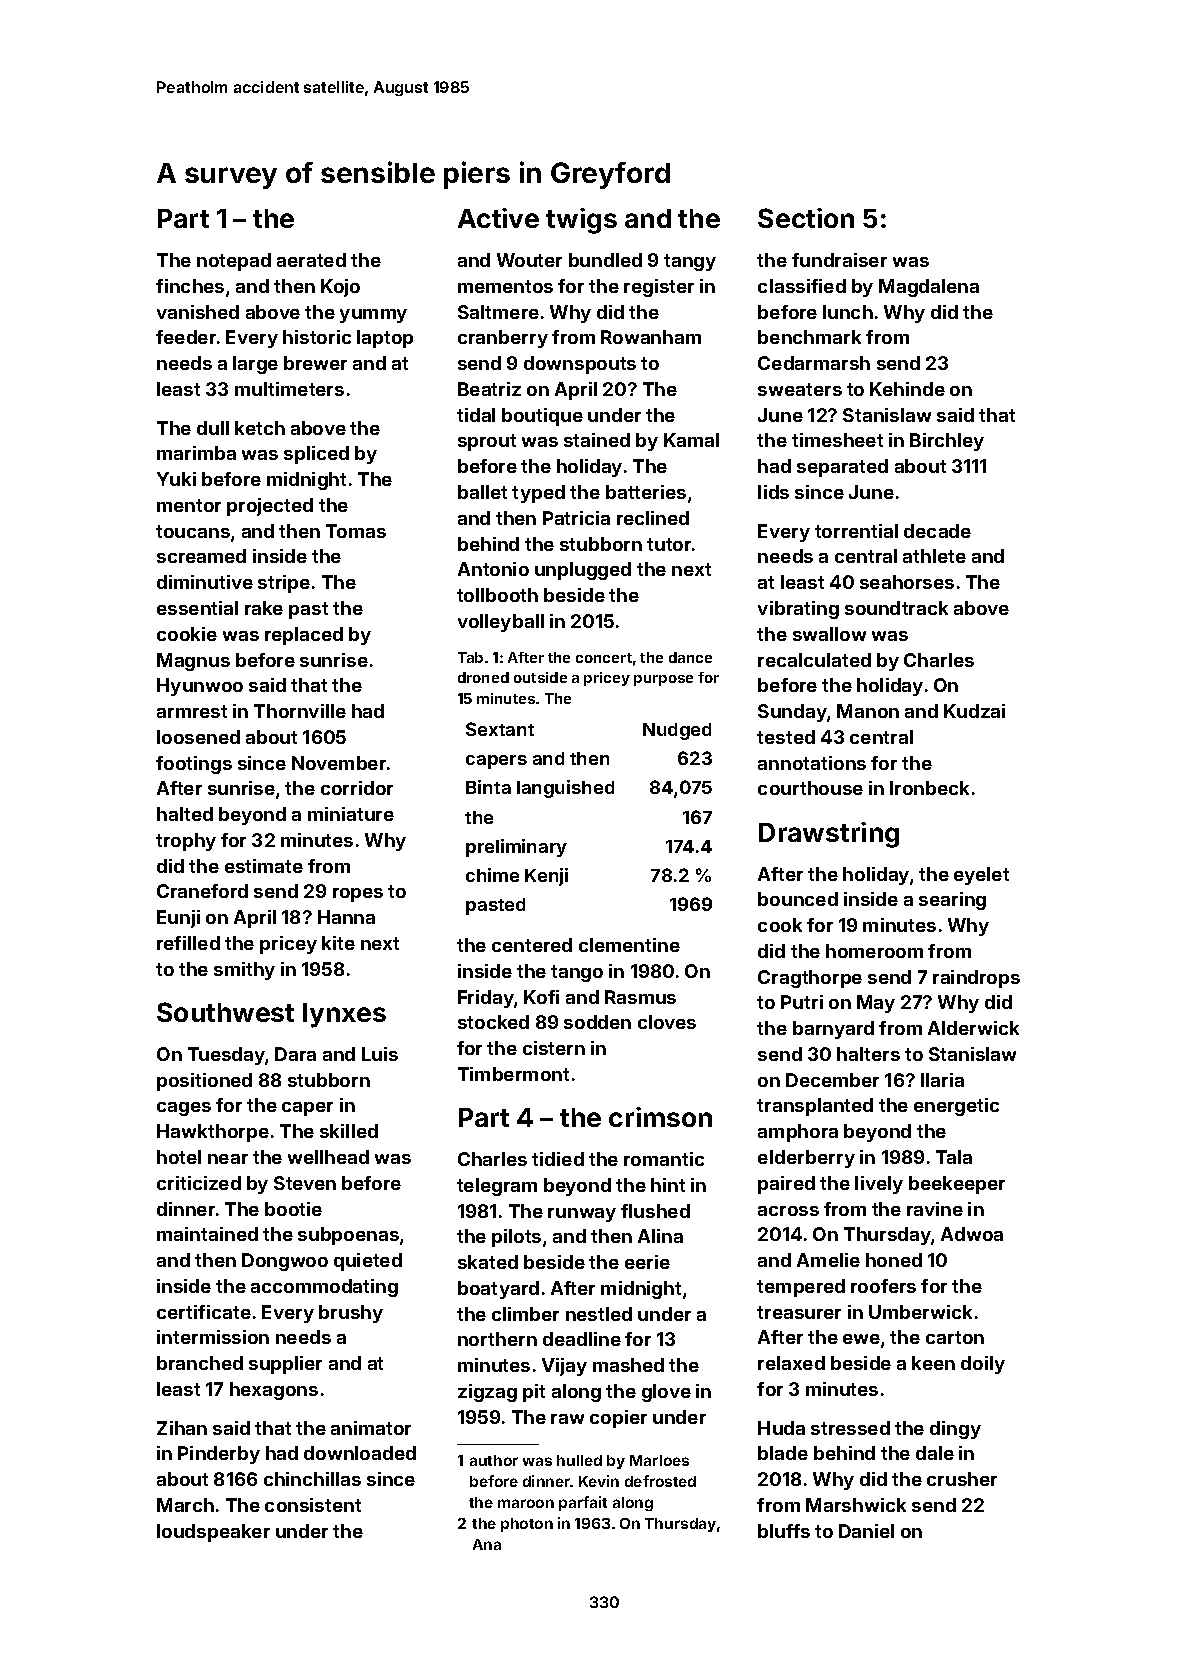 Image resolution: width=1179 pixels, height=1667 pixels. What do you see at coordinates (799, 1312) in the document?
I see `treasurer` at bounding box center [799, 1312].
